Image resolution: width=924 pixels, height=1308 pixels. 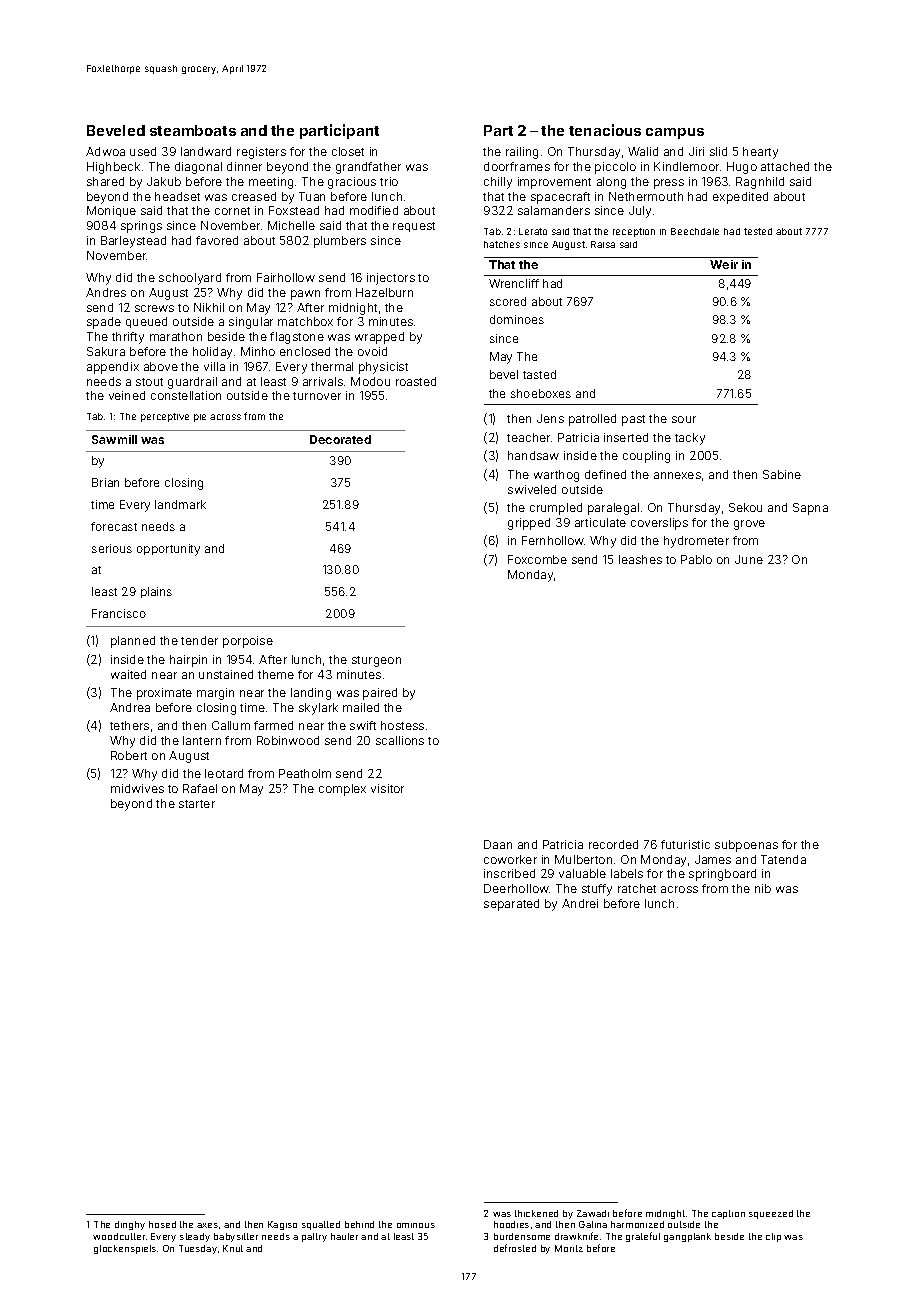 What do you see at coordinates (162, 1224) in the screenshot?
I see `hosed` at bounding box center [162, 1224].
